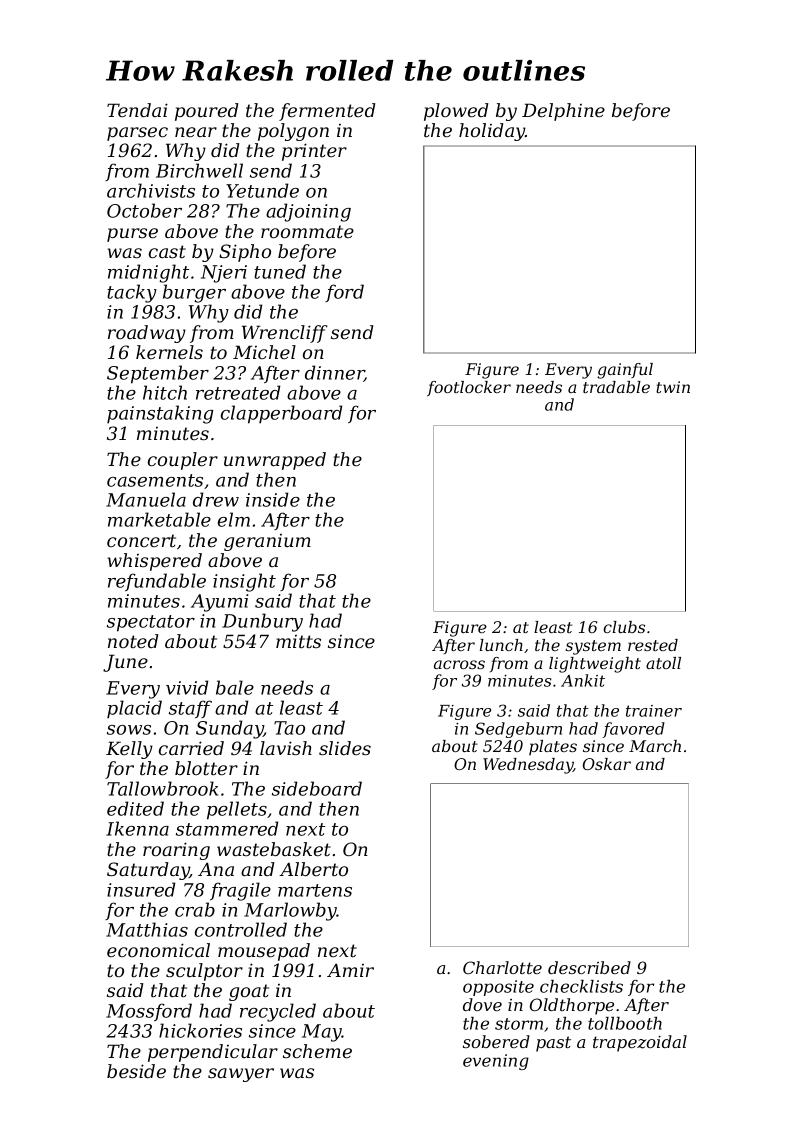 This page has height=1140, width=803. Describe the element at coordinates (216, 869) in the page. I see `Ana` at that location.
